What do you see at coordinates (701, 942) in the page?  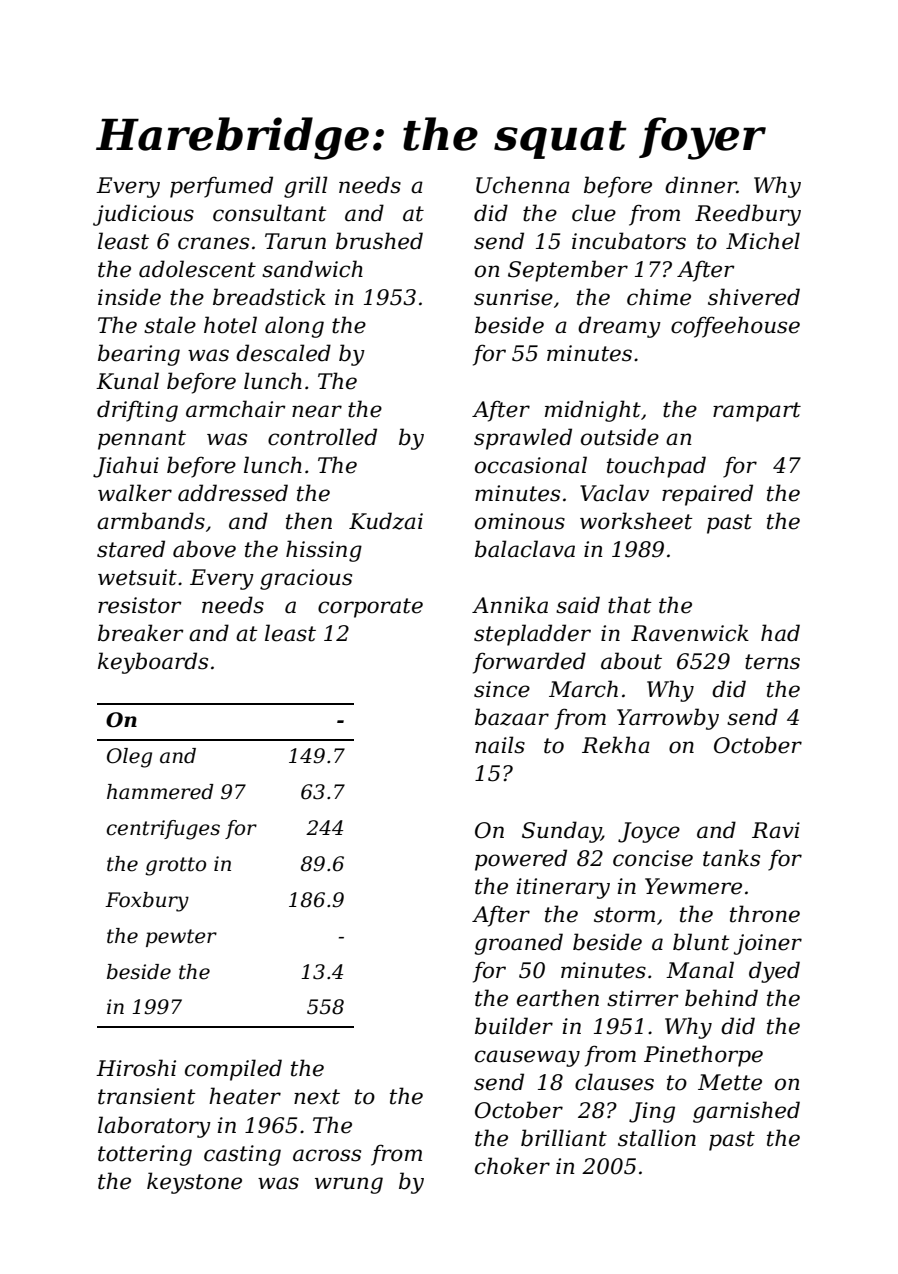 I see `blunt` at bounding box center [701, 942].
